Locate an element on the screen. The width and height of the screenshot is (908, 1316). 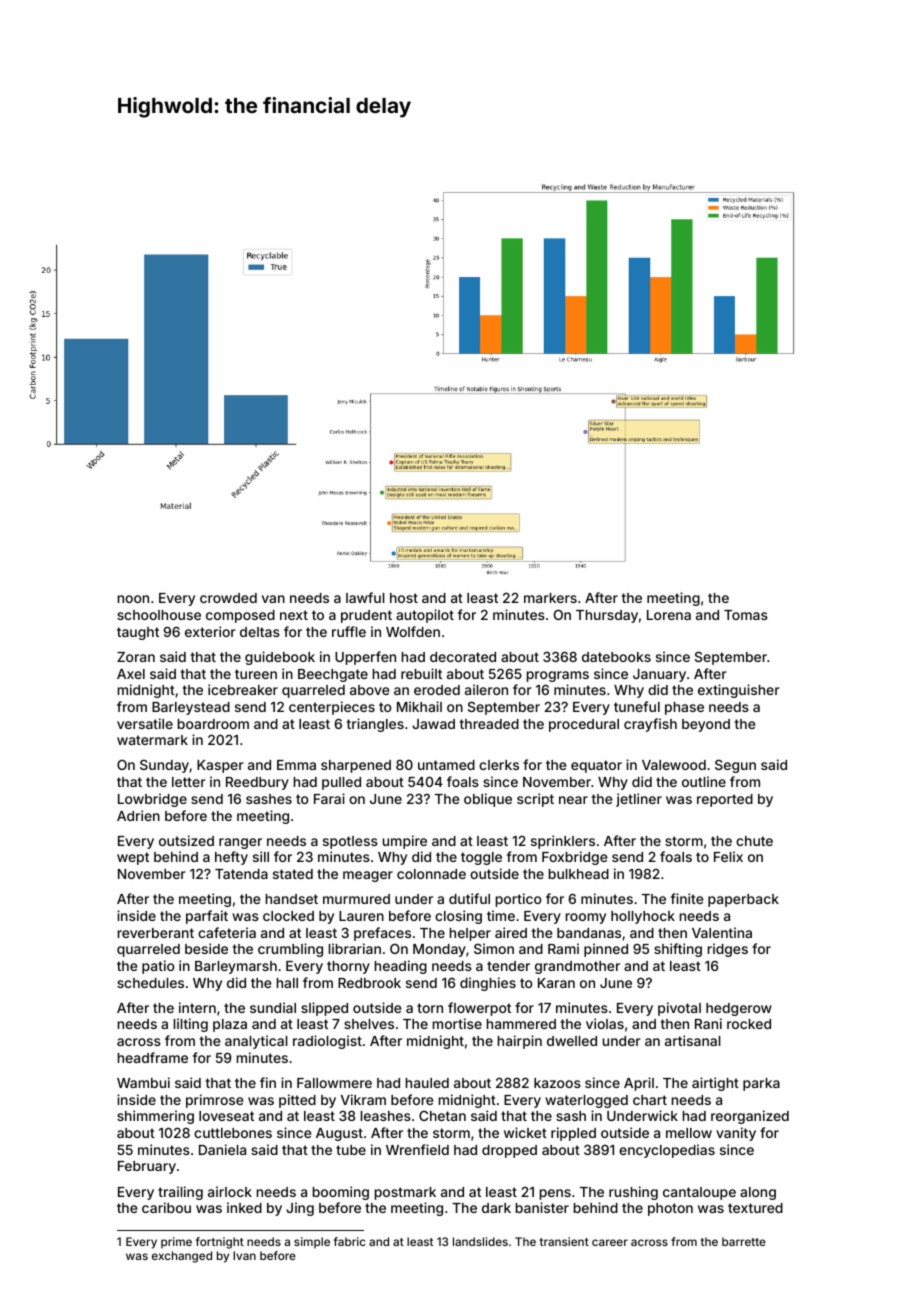
watermark is located at coordinates (152, 740).
